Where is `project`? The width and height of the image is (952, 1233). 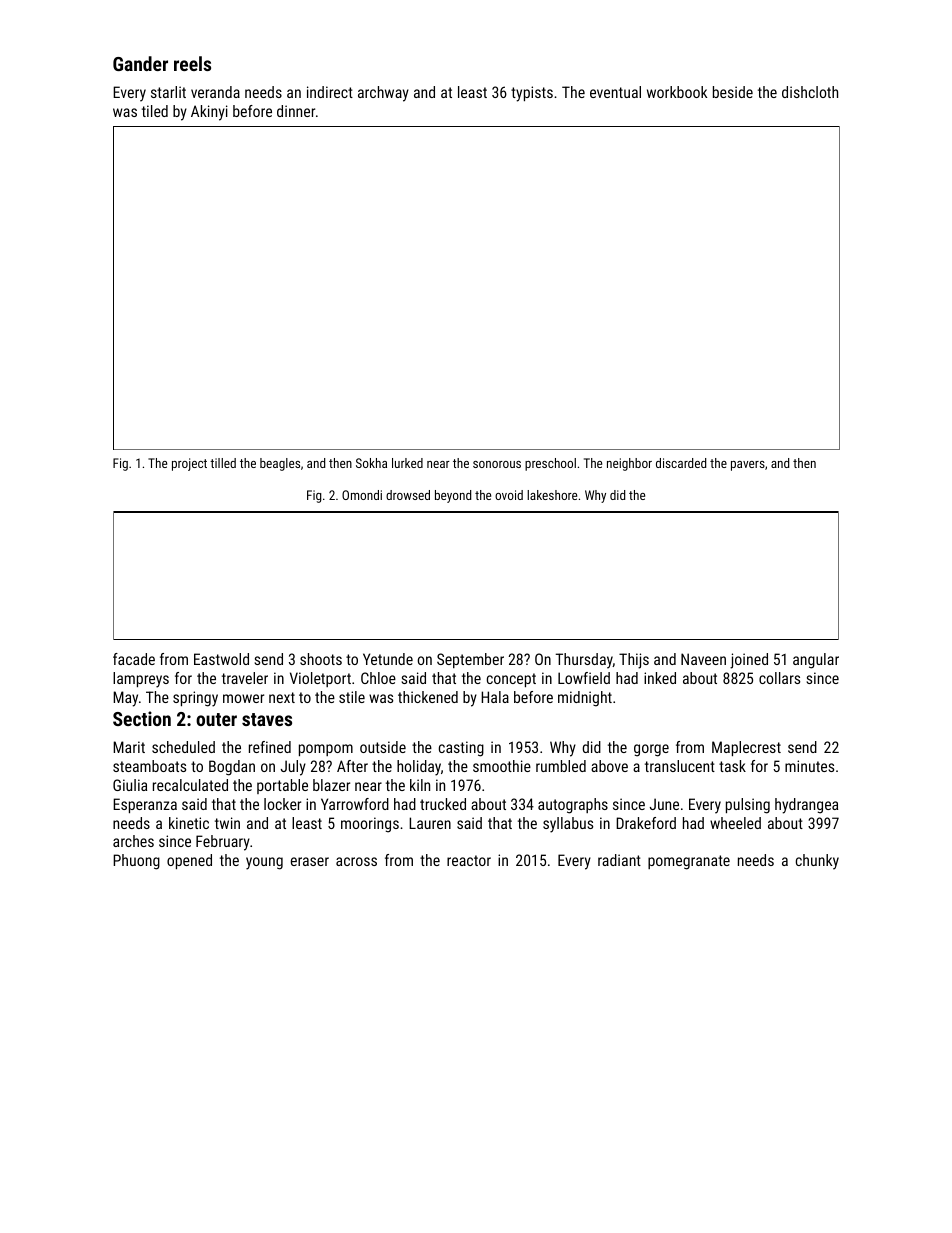 project is located at coordinates (189, 464).
